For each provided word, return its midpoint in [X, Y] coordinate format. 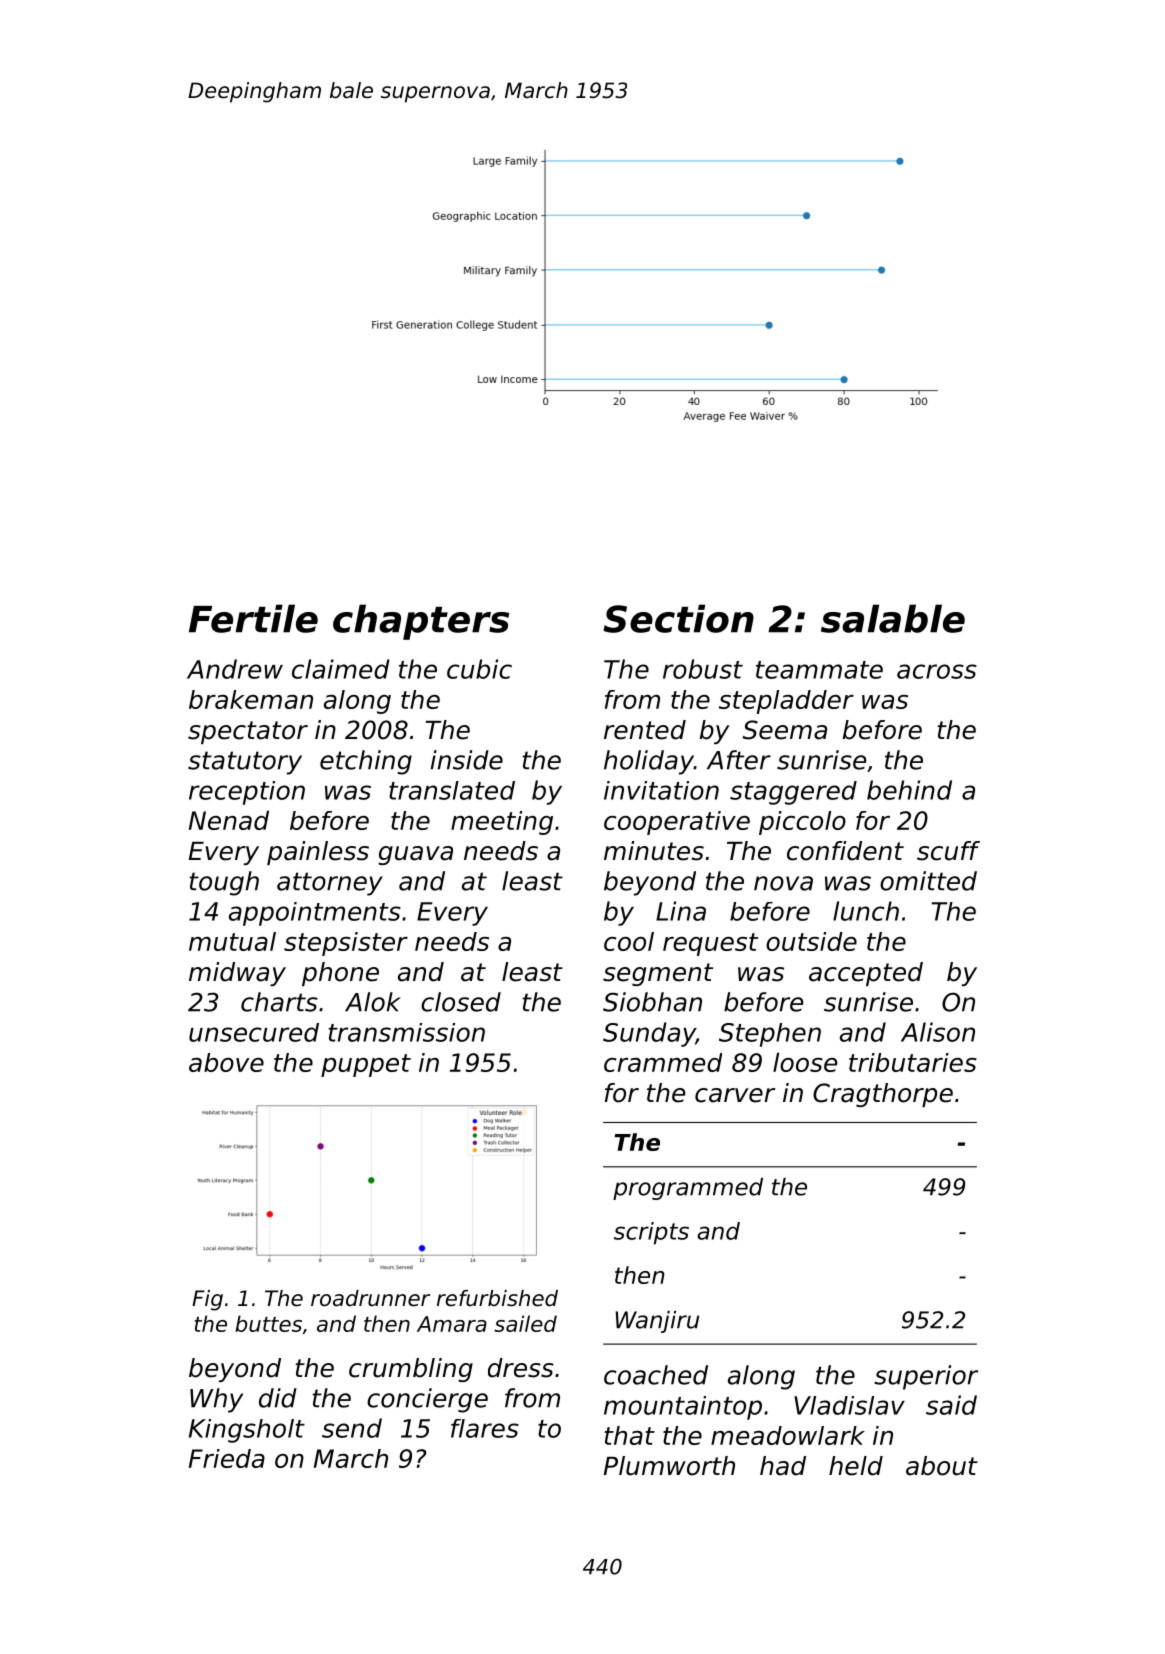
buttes [268, 1323]
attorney [330, 884]
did [278, 1398]
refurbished [497, 1298]
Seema [785, 730]
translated [452, 790]
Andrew [235, 669]
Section [678, 618]
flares [485, 1428]
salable [893, 618]
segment [658, 974]
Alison [938, 1032]
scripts [651, 1233]
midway [237, 974]
